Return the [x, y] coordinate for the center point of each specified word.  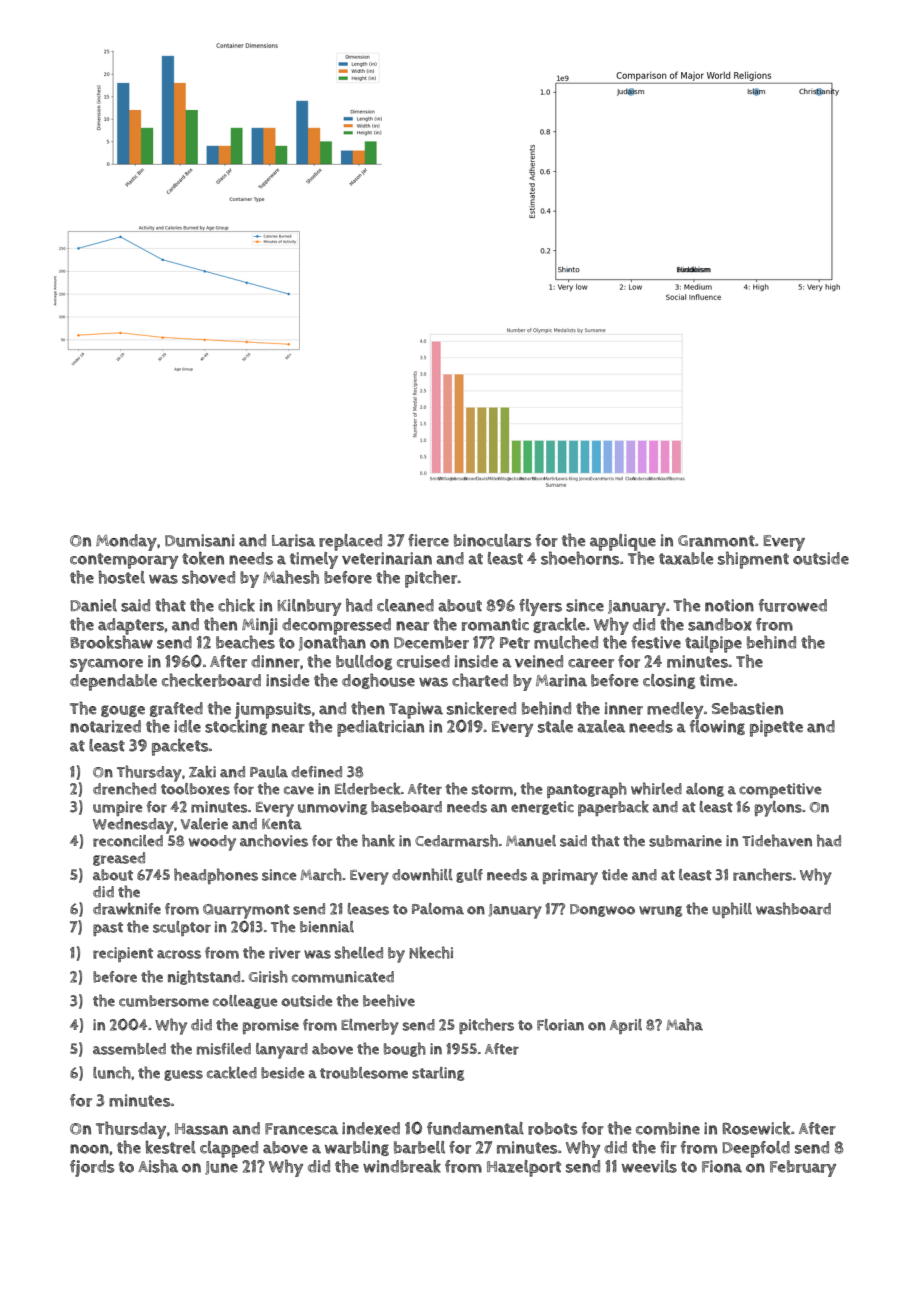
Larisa [293, 540]
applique [623, 542]
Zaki [202, 771]
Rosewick [756, 1128]
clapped [229, 1149]
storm [492, 789]
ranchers [762, 874]
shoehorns [580, 558]
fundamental [475, 1128]
